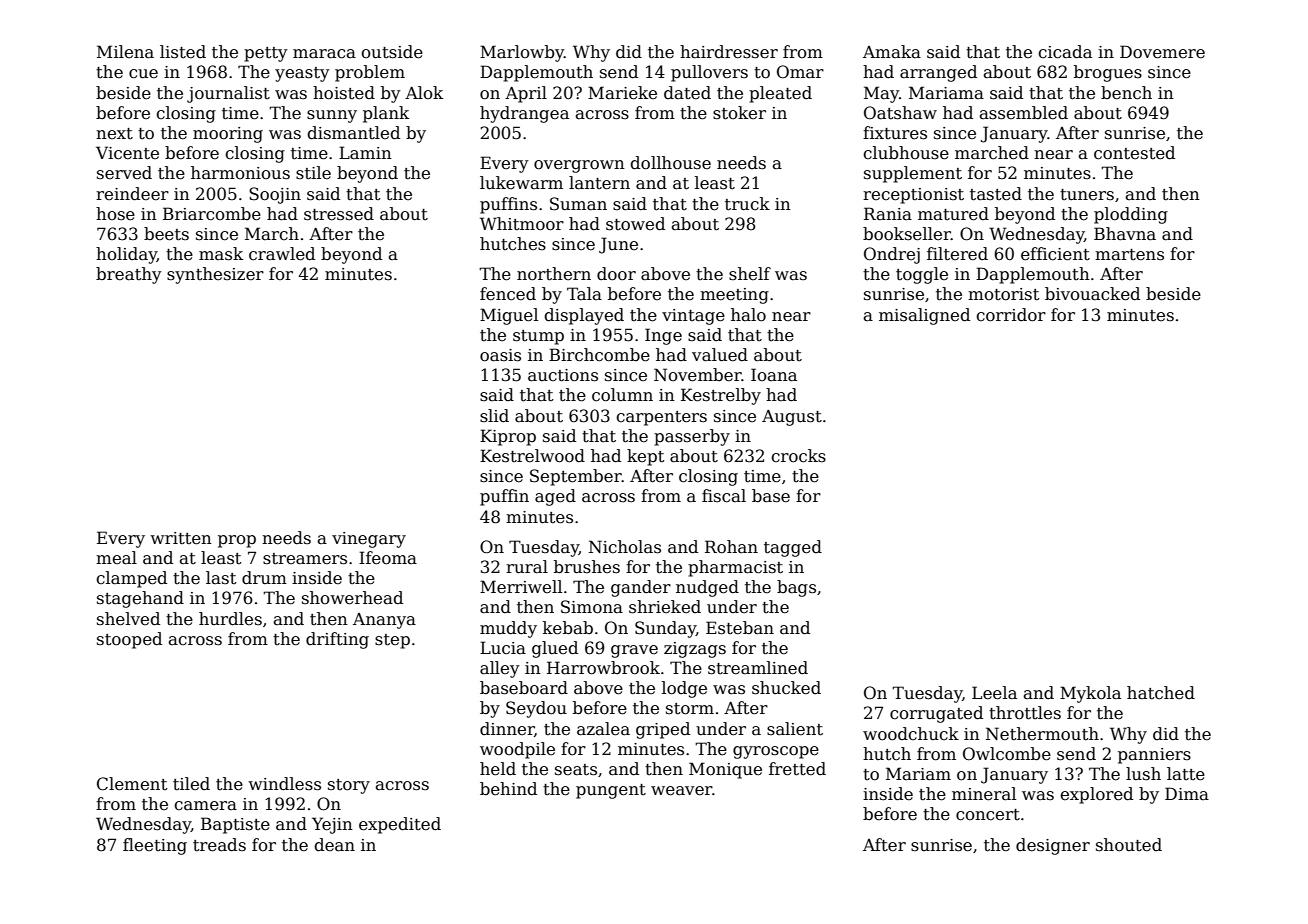 This screenshot has height=924, width=1308. What do you see at coordinates (183, 52) in the screenshot?
I see `listed` at bounding box center [183, 52].
